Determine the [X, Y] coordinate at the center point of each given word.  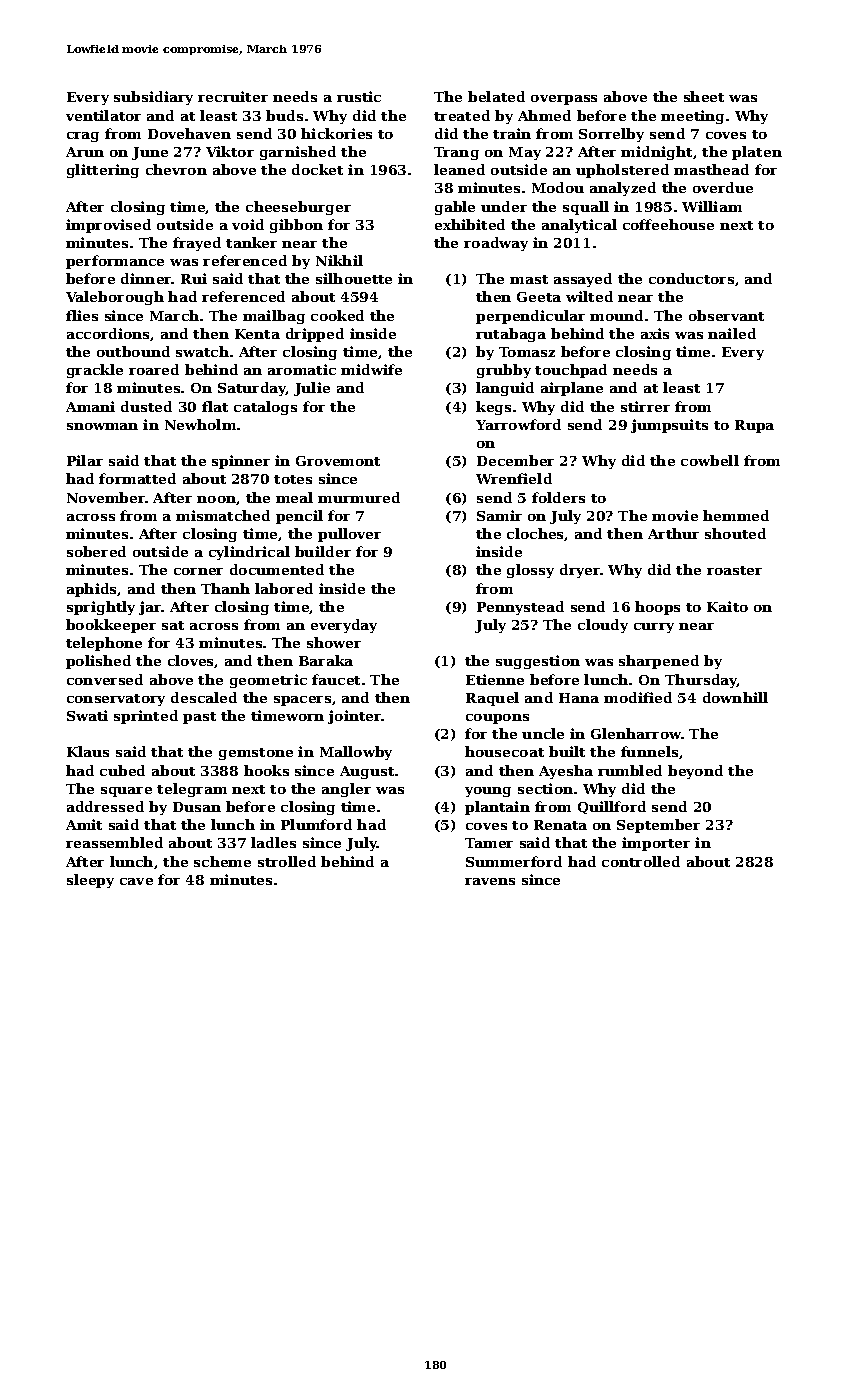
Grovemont [338, 461]
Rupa [754, 426]
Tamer [489, 843]
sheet [704, 96]
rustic [359, 96]
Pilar [85, 460]
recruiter [233, 96]
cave [136, 881]
